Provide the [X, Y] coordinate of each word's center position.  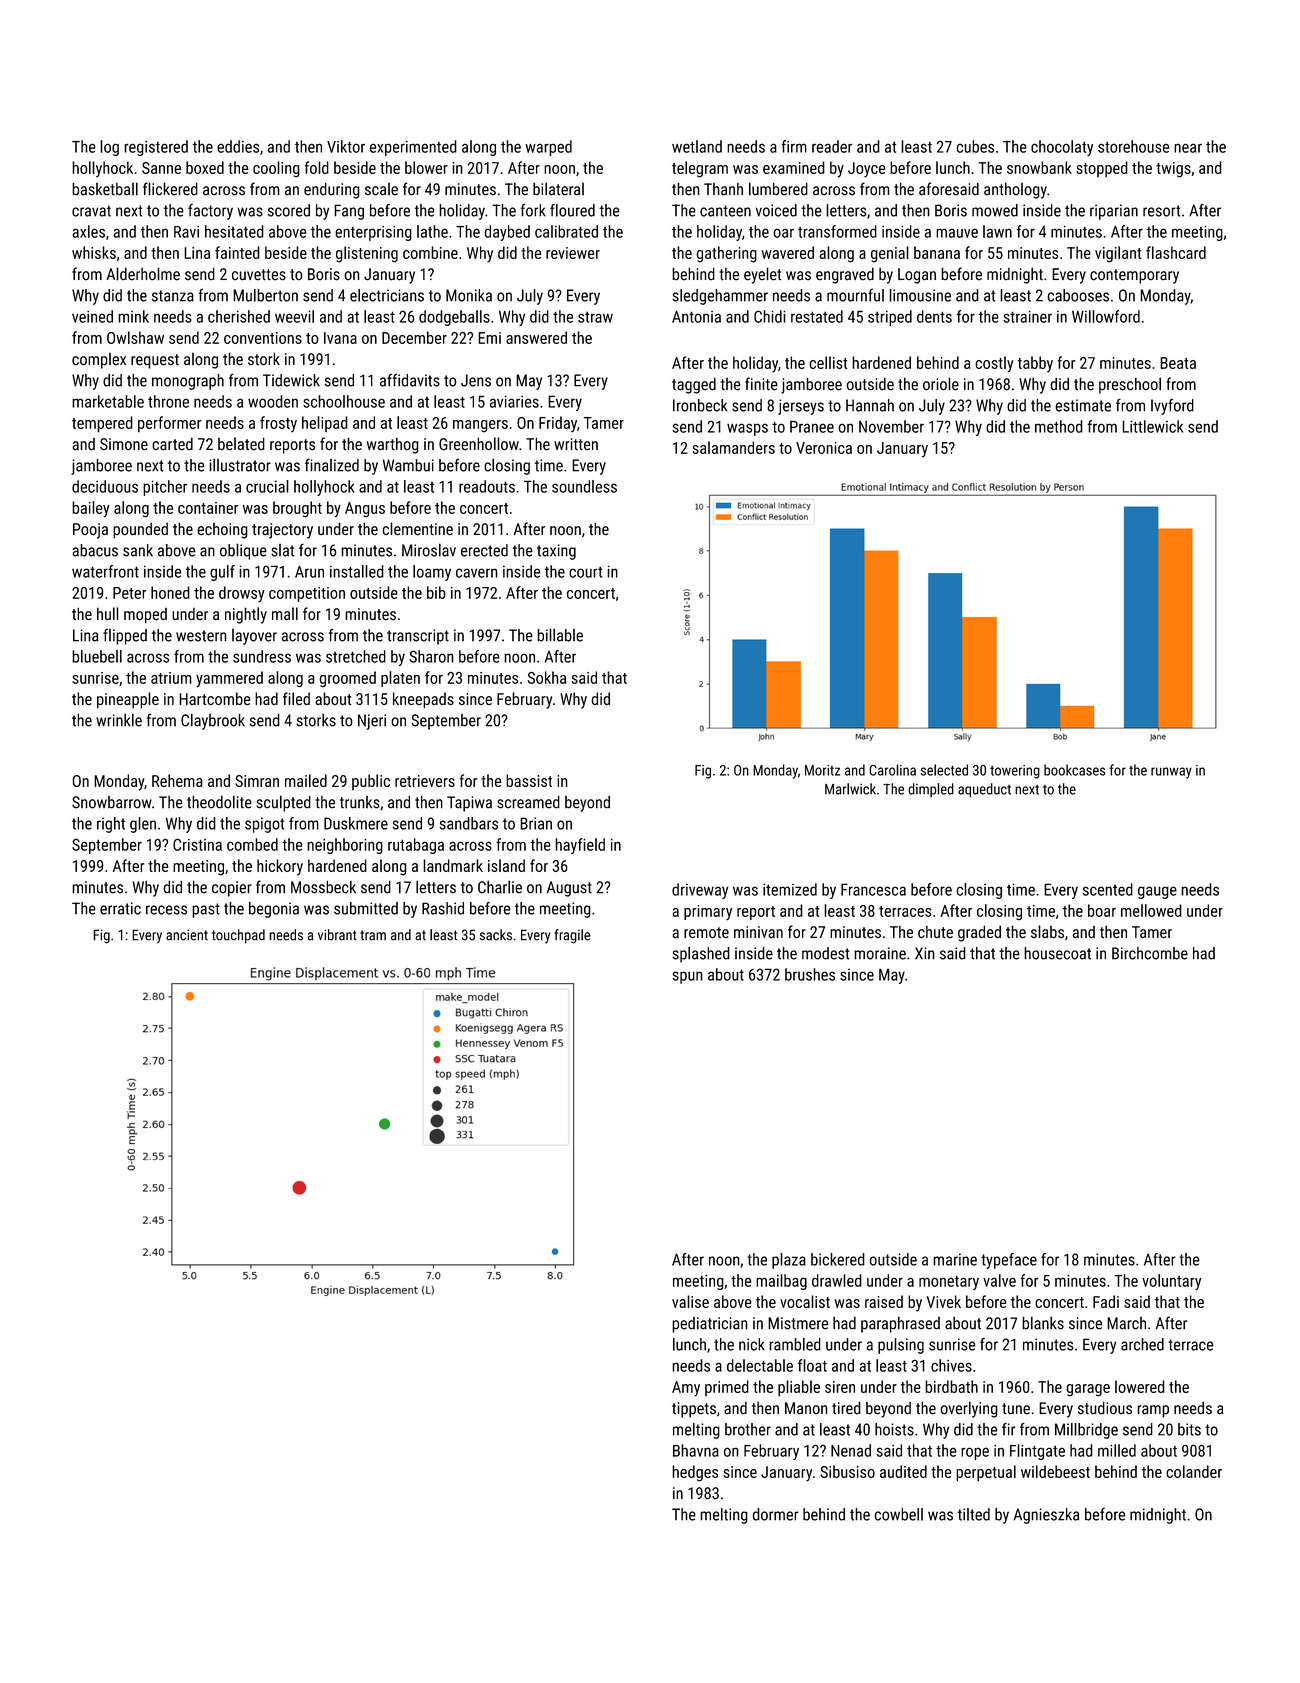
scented [1108, 889]
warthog [393, 445]
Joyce [867, 170]
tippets [694, 1410]
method [1059, 426]
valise [690, 1301]
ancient [187, 935]
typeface [1009, 1261]
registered [156, 148]
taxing [556, 552]
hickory [280, 867]
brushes [810, 974]
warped [548, 148]
